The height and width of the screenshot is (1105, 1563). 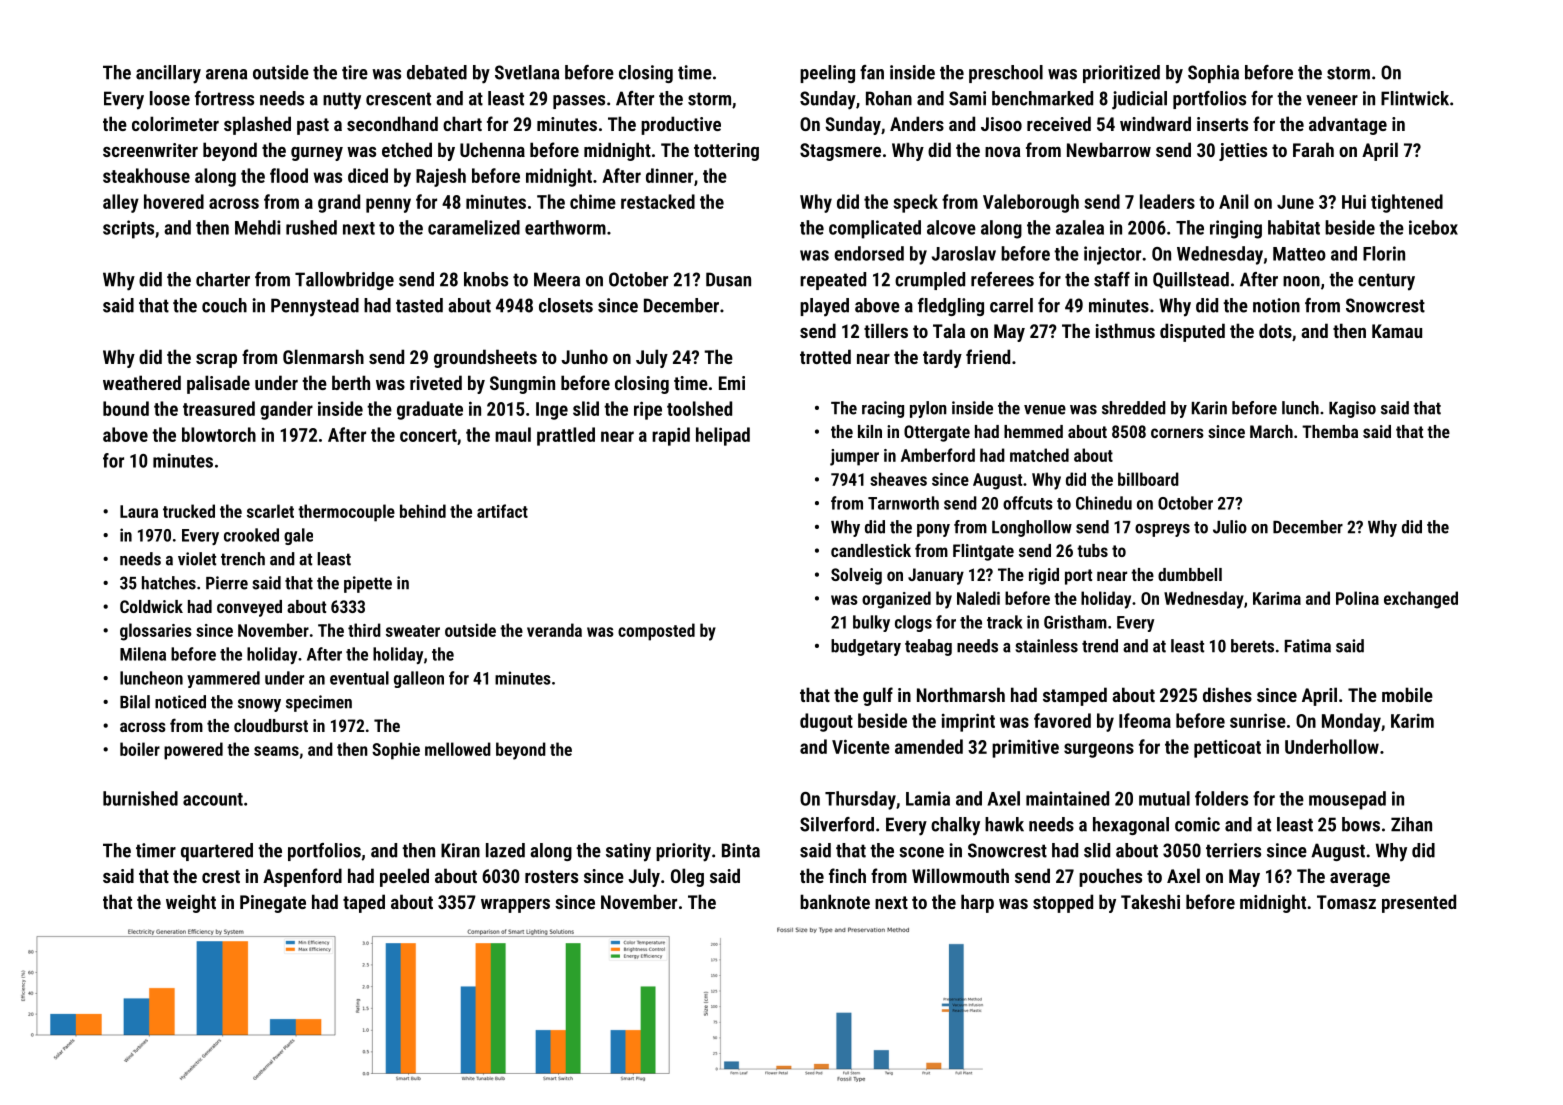 I want to click on disputed, so click(x=1192, y=332).
